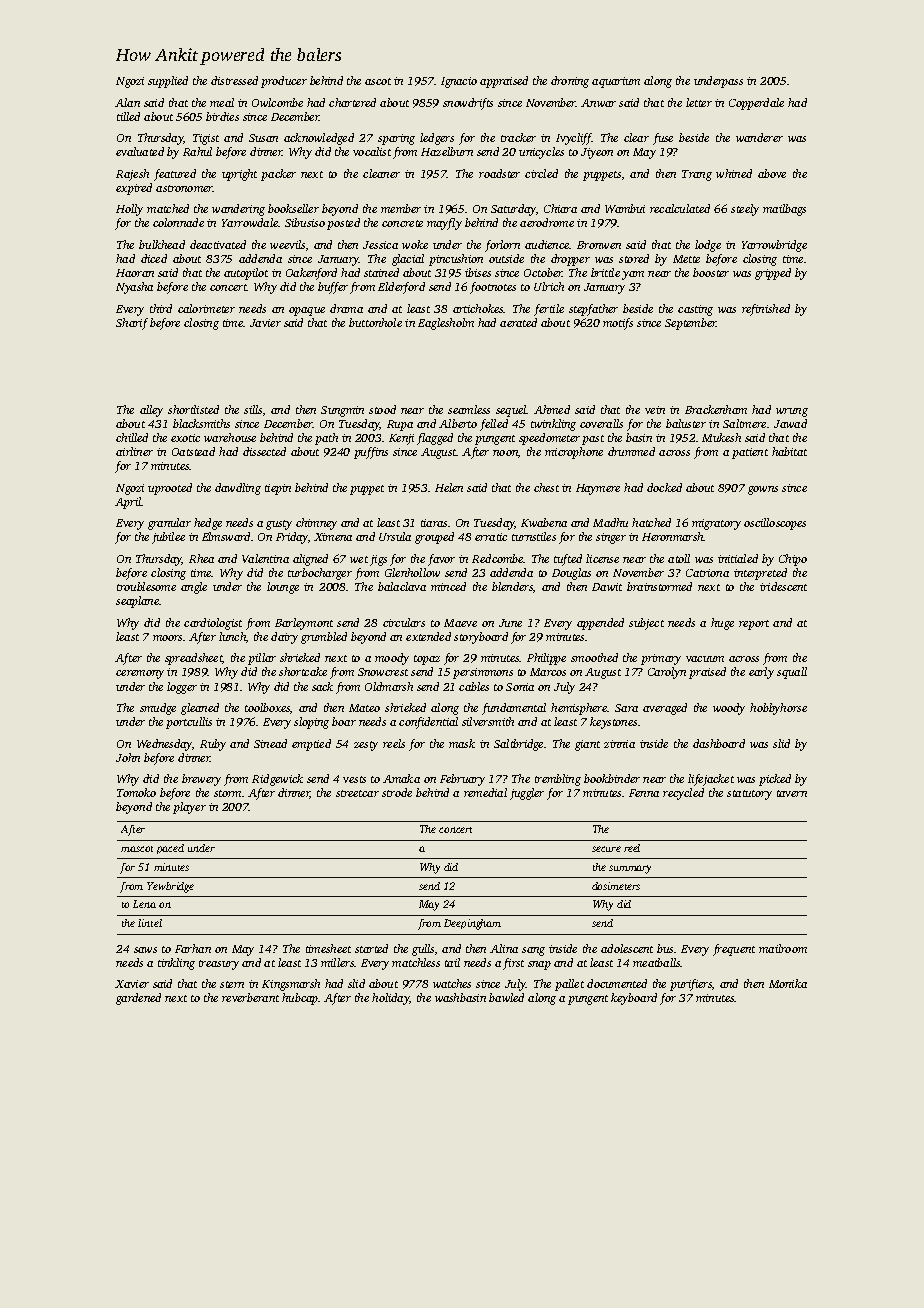 This screenshot has width=924, height=1308. What do you see at coordinates (716, 524) in the screenshot?
I see `migratory` at bounding box center [716, 524].
